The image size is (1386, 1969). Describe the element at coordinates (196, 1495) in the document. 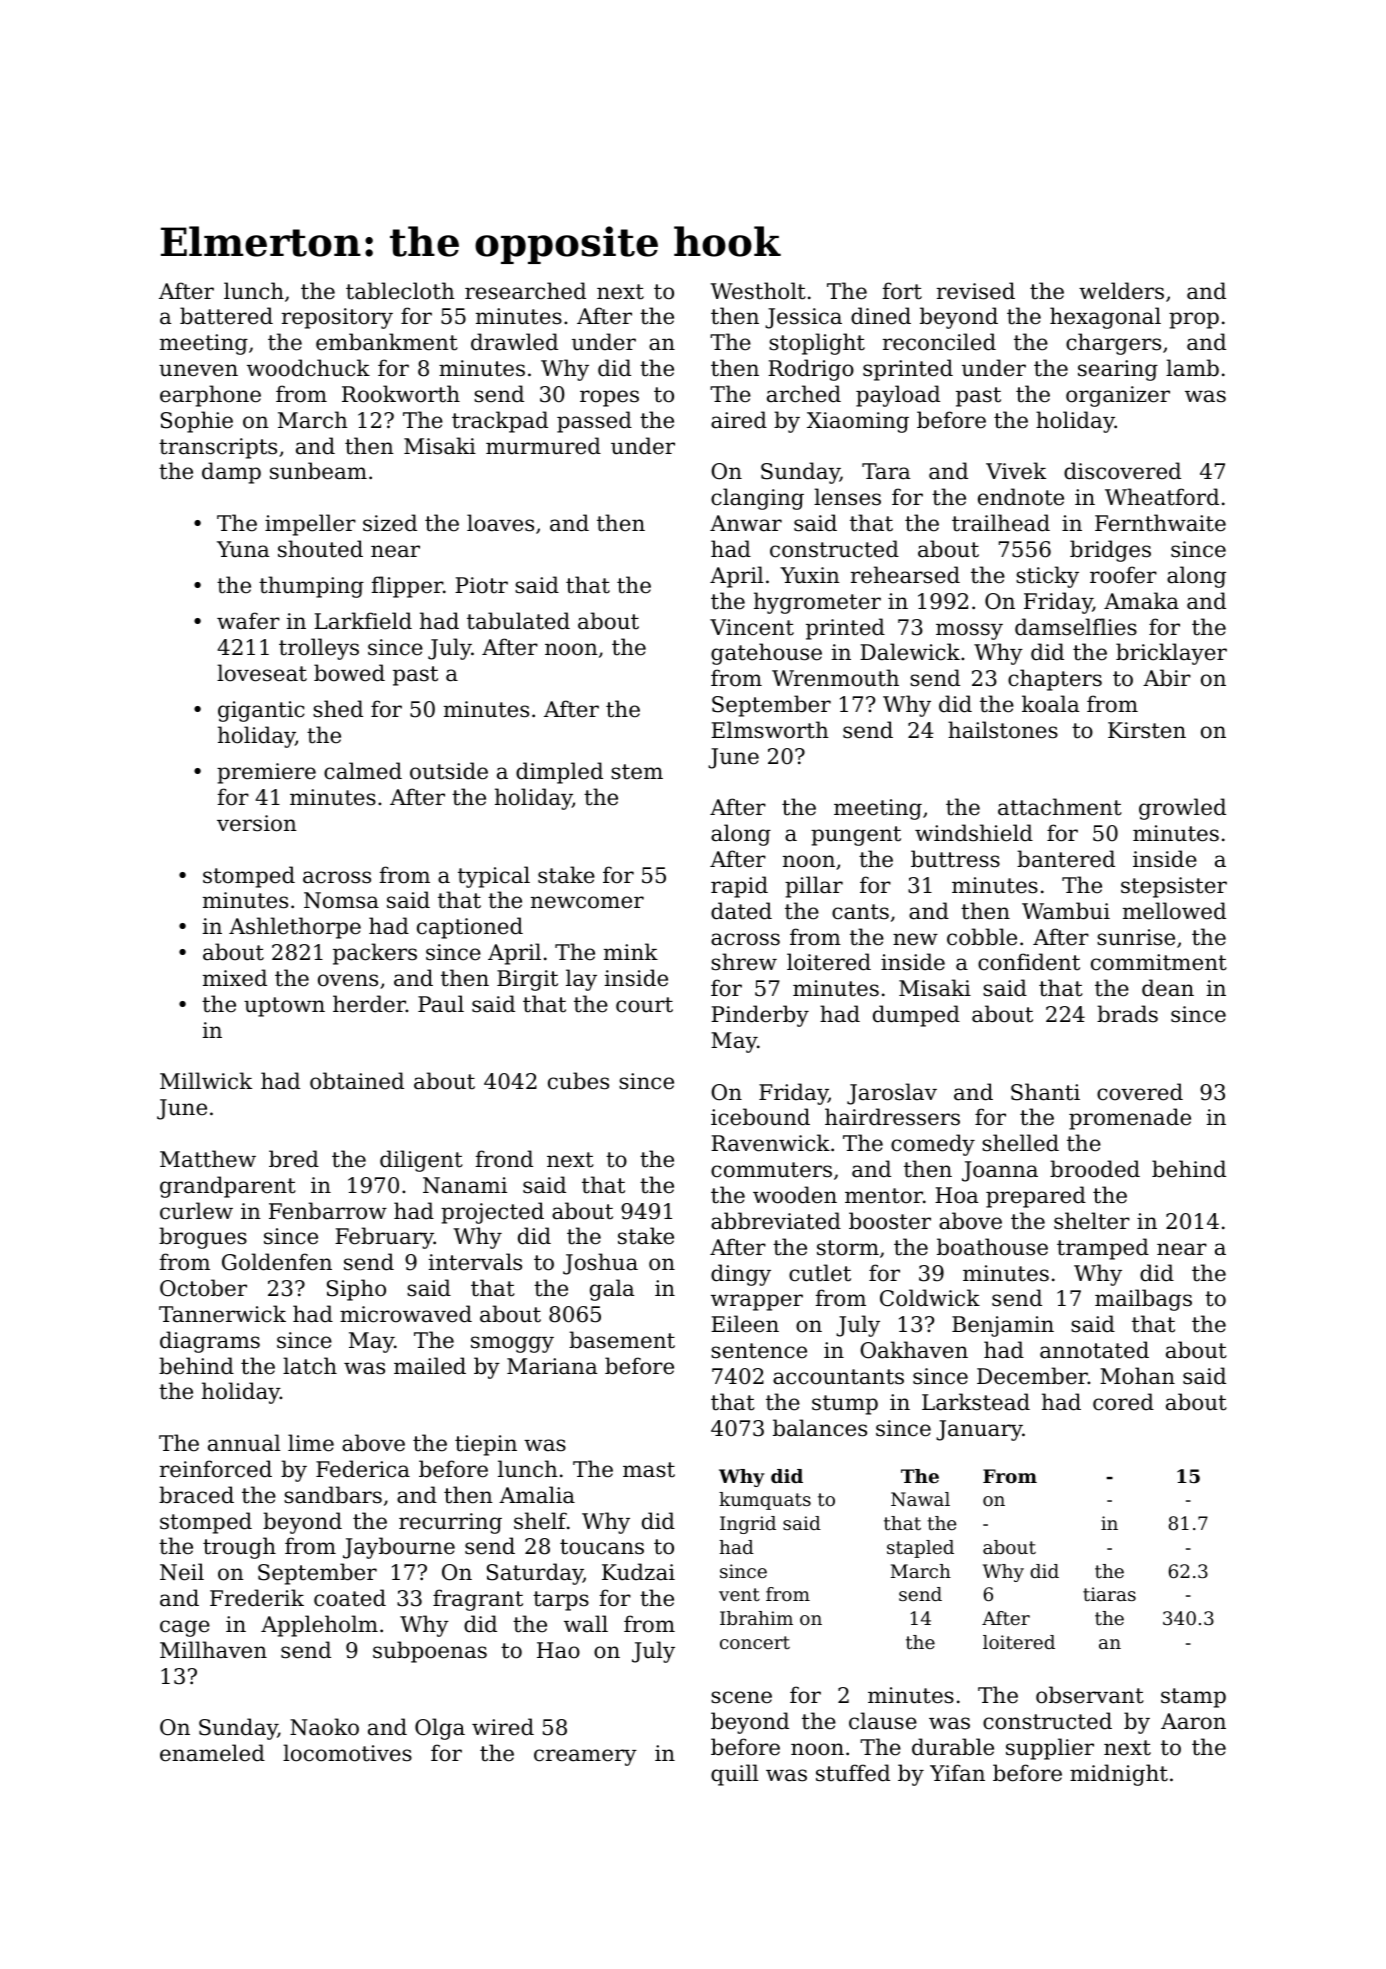

I see `braced` at that location.
